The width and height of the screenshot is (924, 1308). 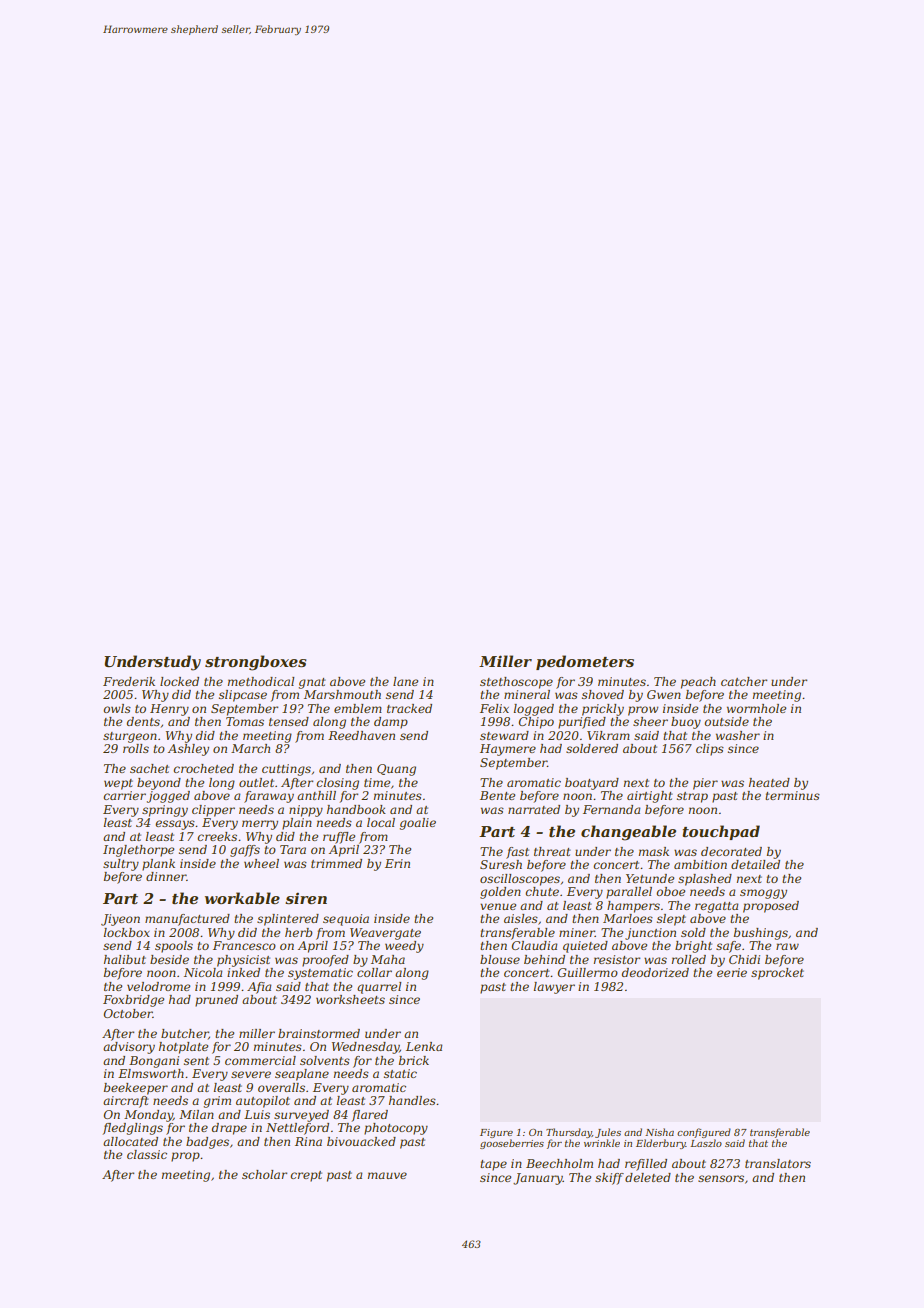 What do you see at coordinates (370, 1116) in the screenshot?
I see `flared` at bounding box center [370, 1116].
